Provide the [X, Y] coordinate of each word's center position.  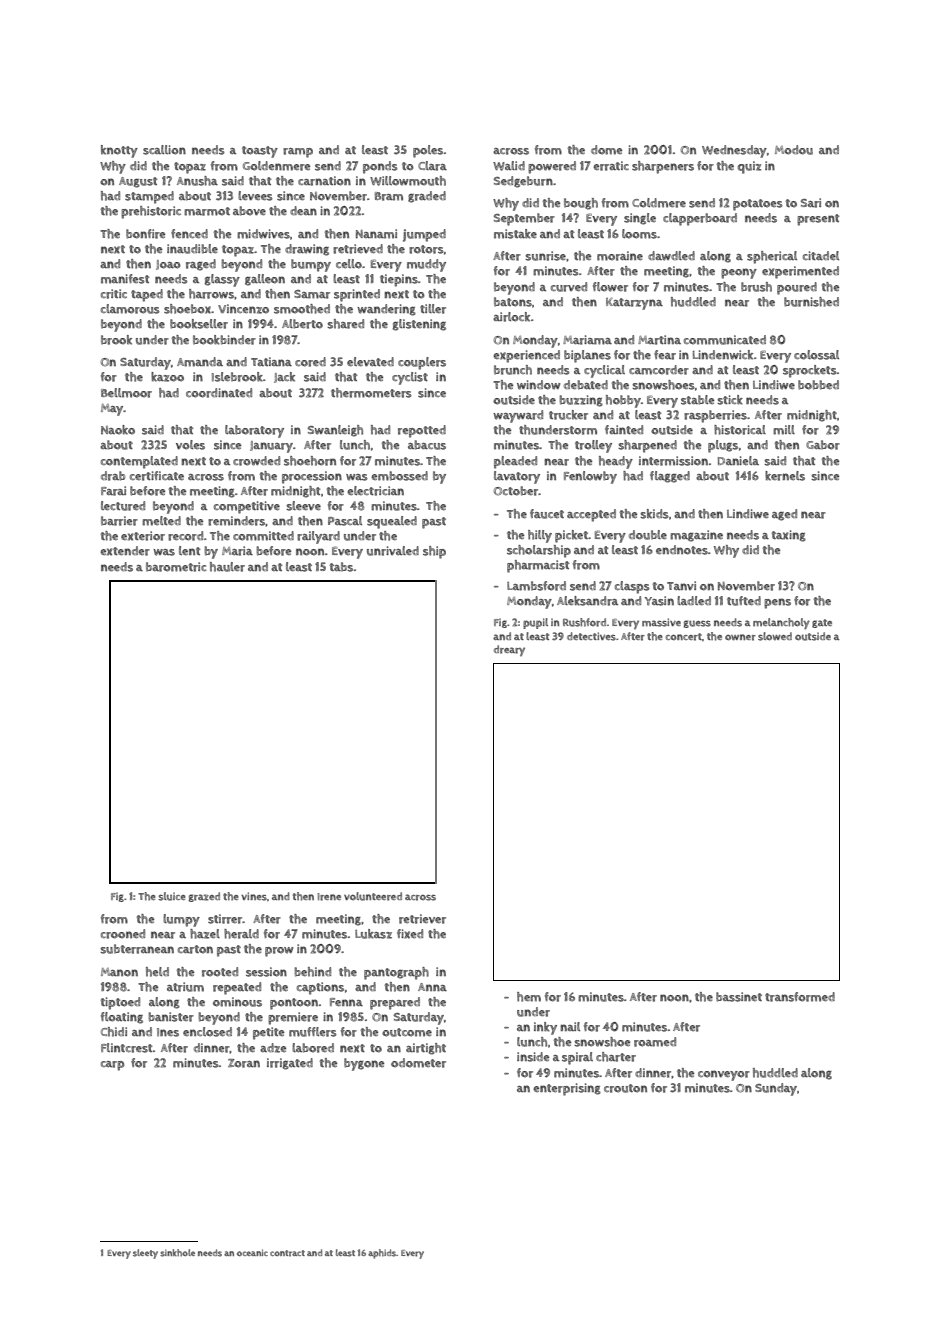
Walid [509, 166]
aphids [382, 1254]
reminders [236, 521]
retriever [422, 919]
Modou [794, 150]
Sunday [776, 1089]
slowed [775, 636]
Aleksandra [587, 601]
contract [287, 1253]
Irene [329, 897]
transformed [800, 997]
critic [114, 294]
